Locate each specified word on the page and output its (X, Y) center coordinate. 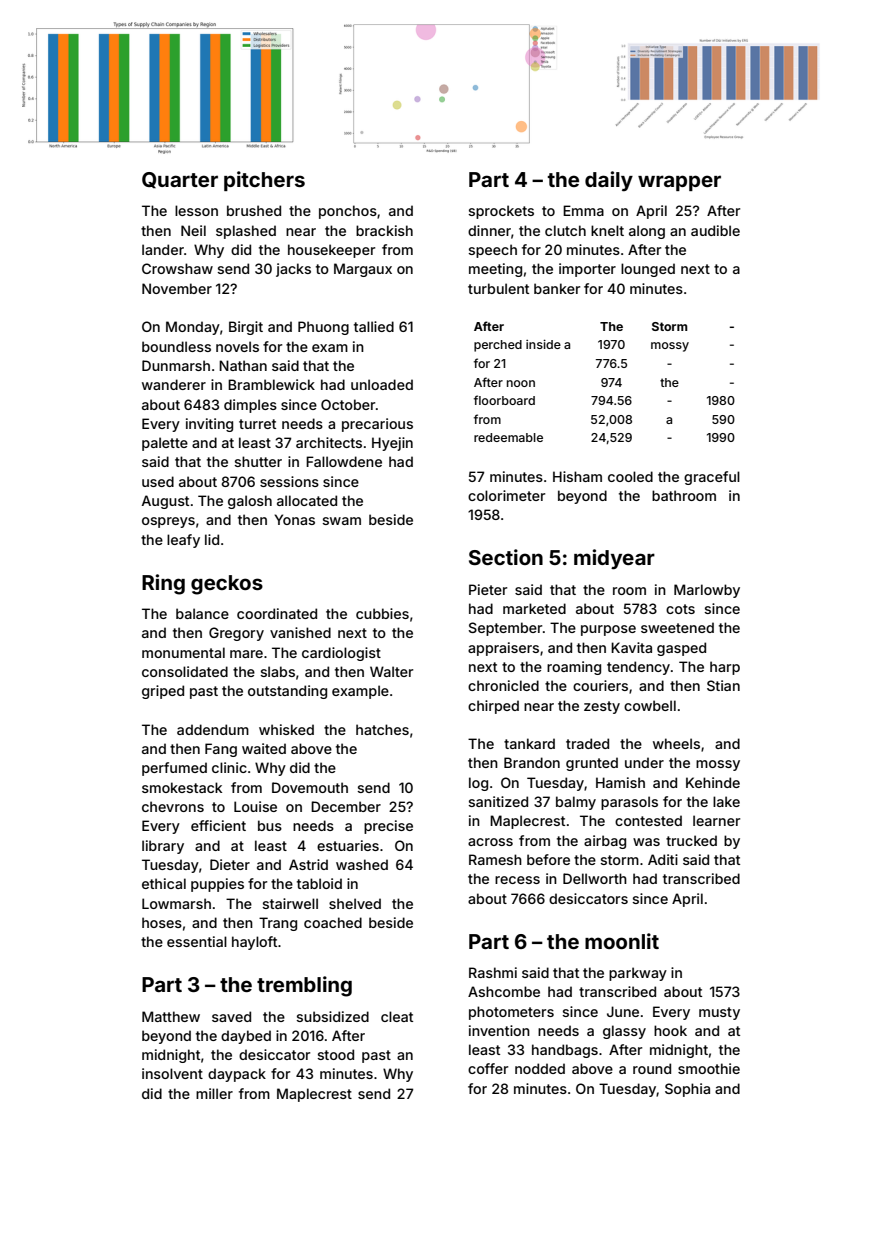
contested (648, 820)
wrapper (679, 183)
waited (264, 748)
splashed (246, 232)
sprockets (501, 212)
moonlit (622, 941)
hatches (382, 729)
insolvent (172, 1073)
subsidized (332, 1016)
